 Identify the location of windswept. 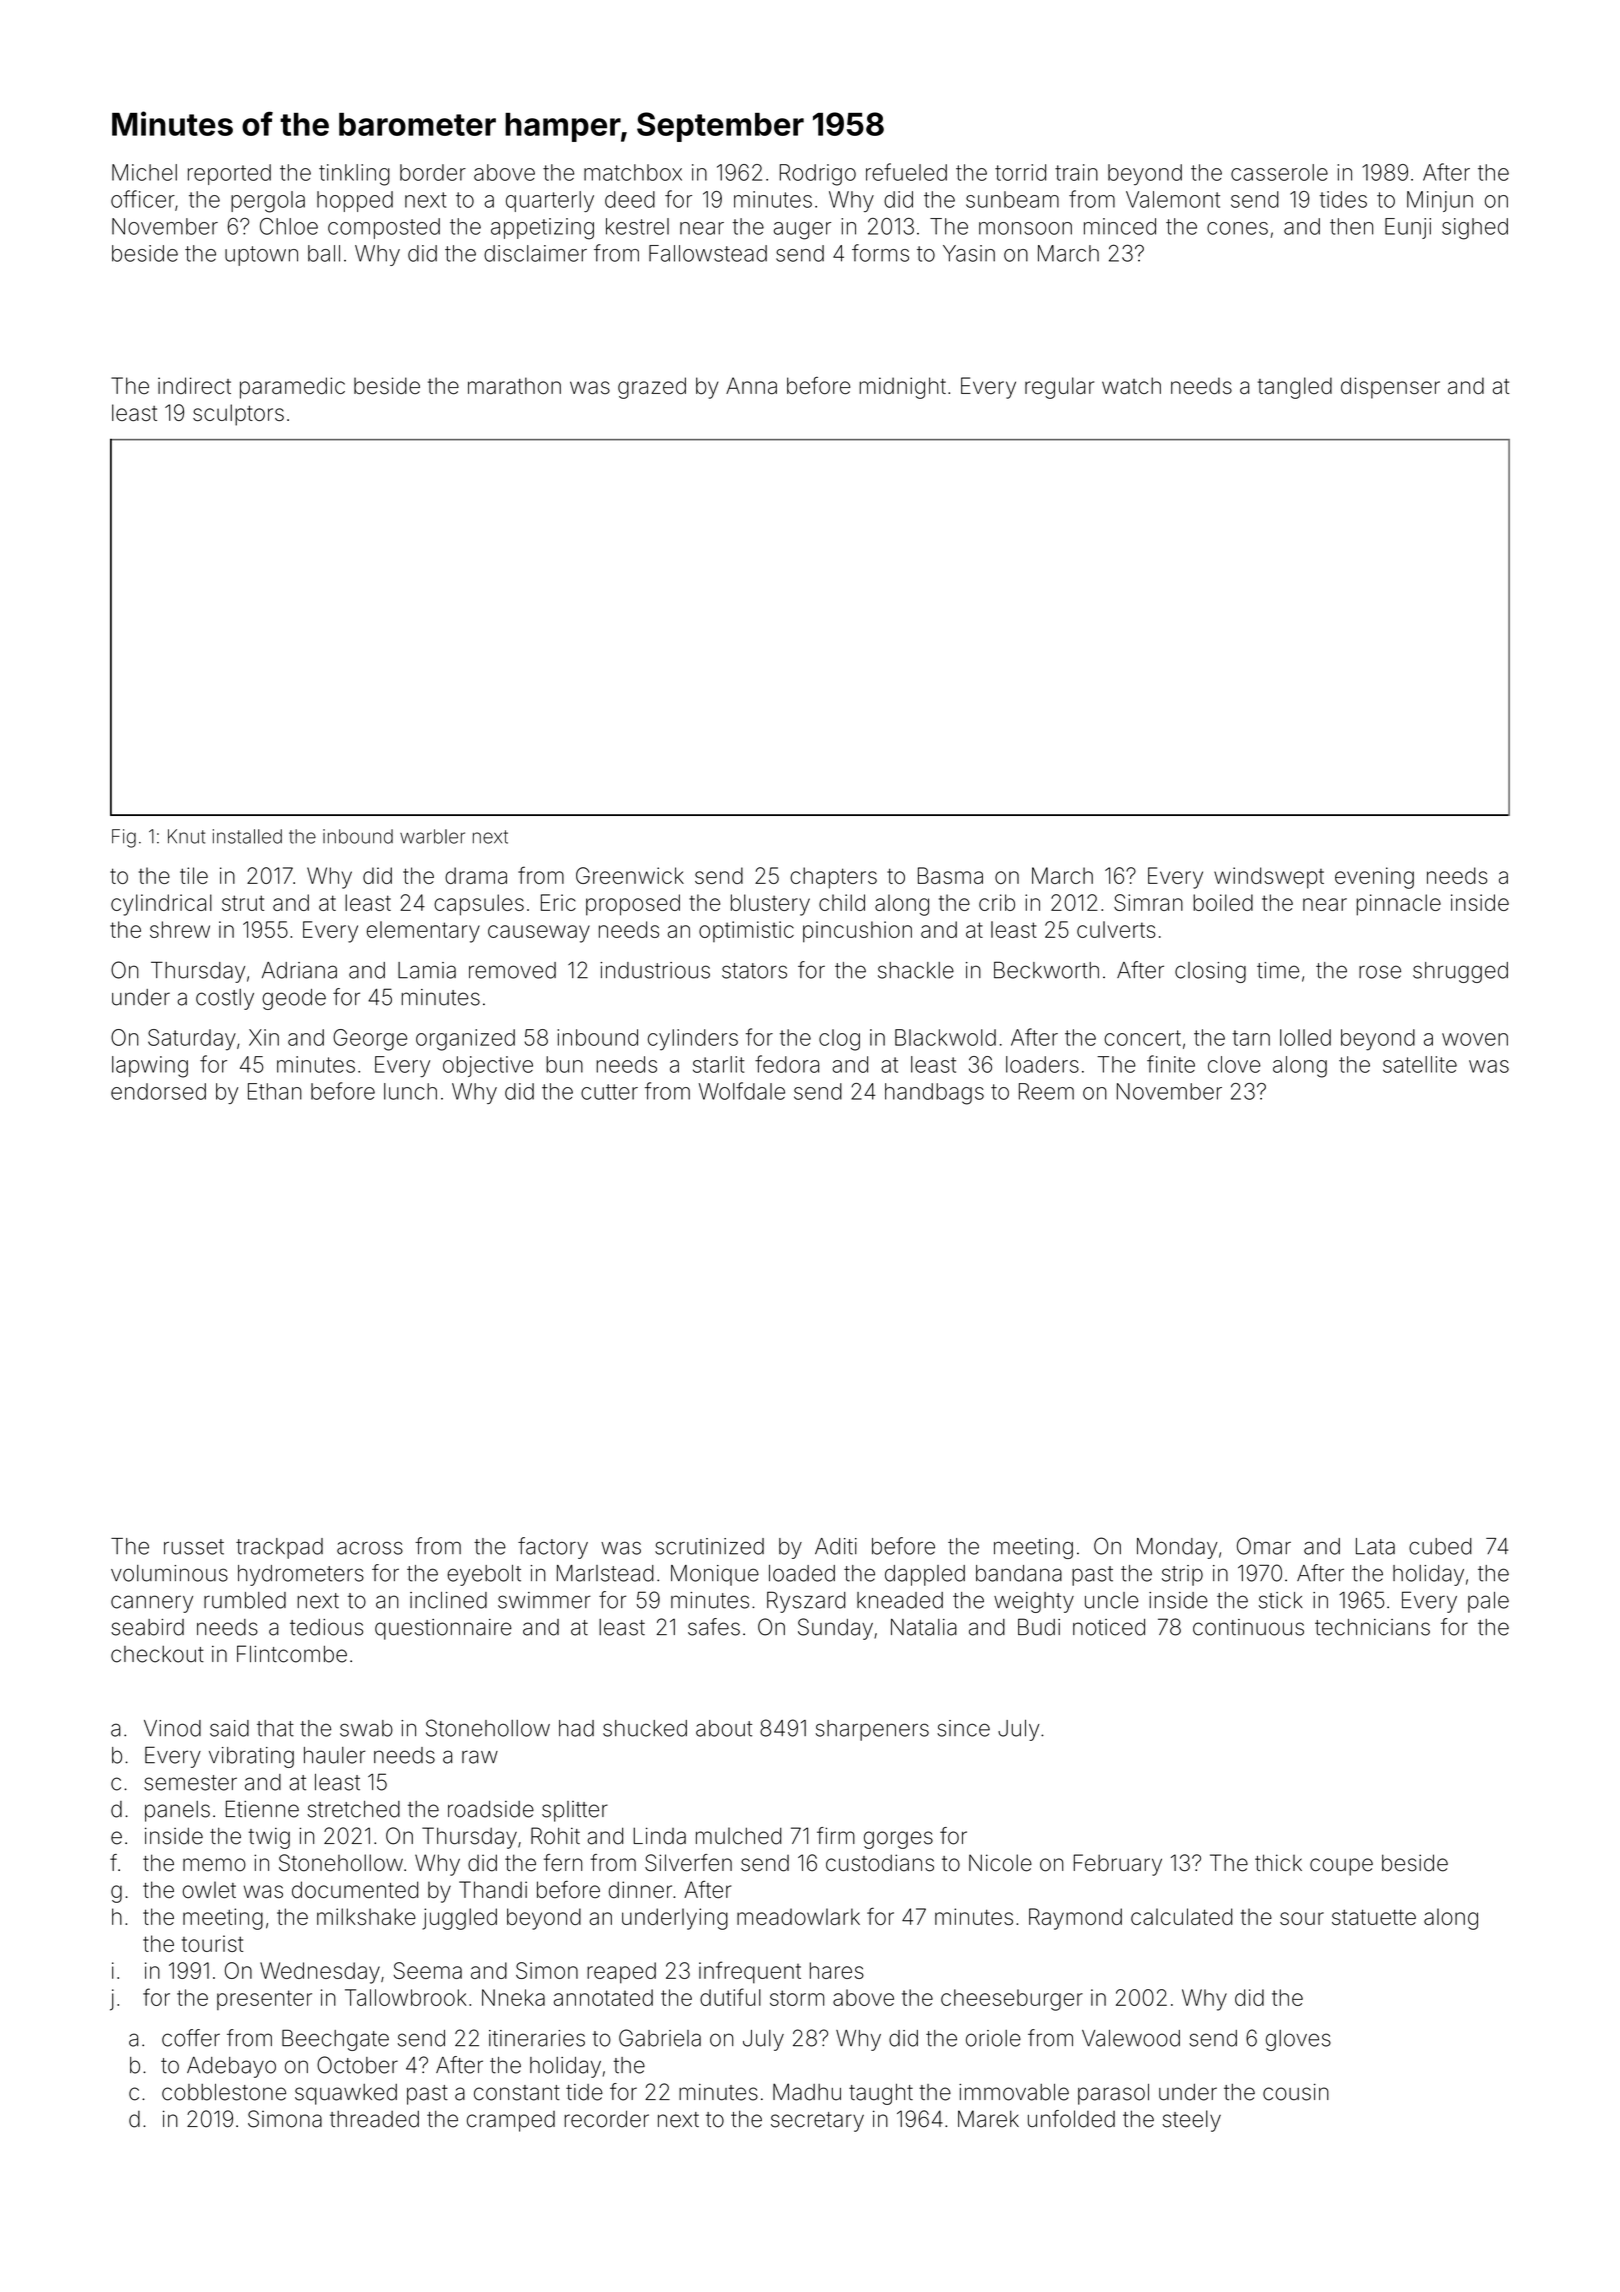
(1269, 878).
